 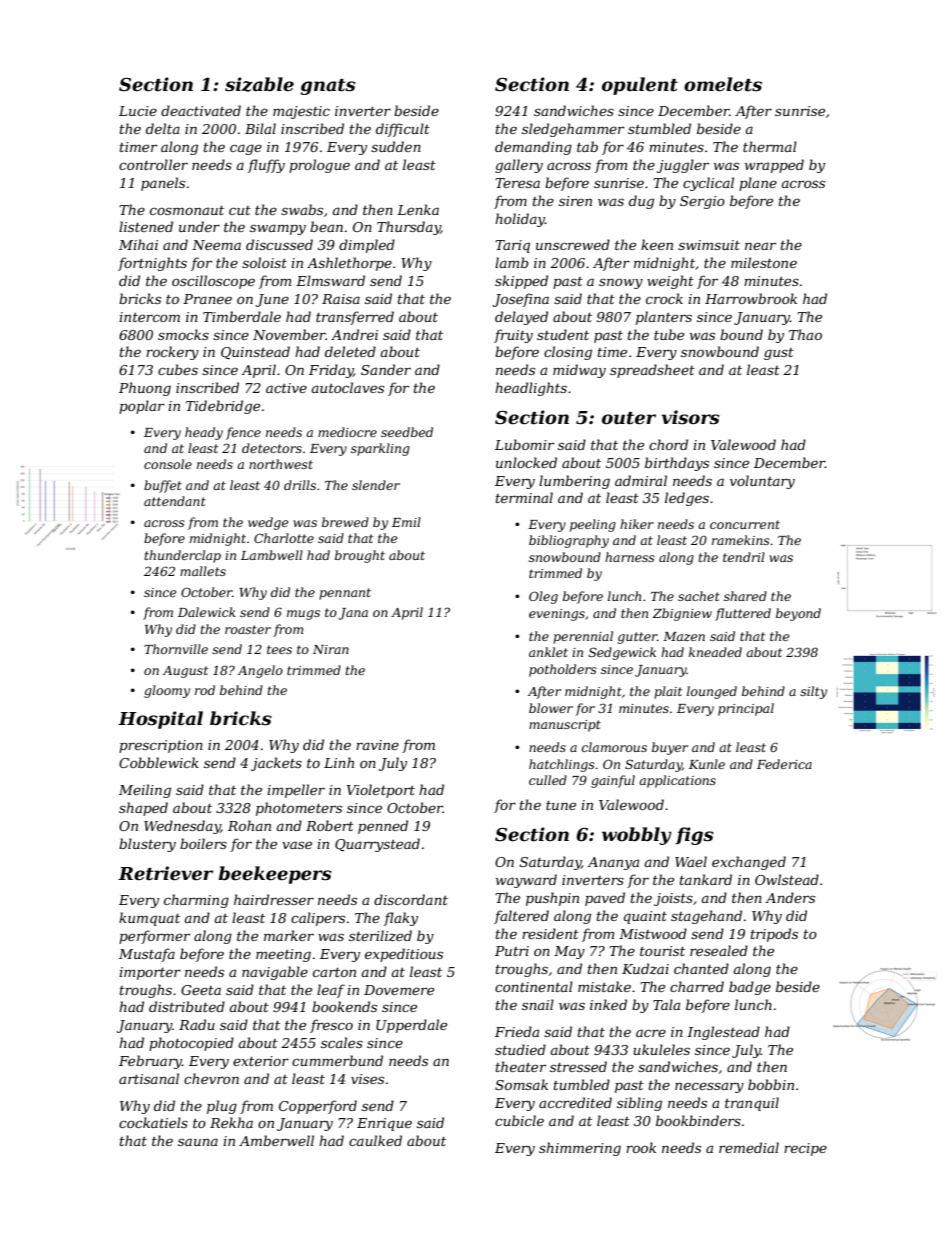 What do you see at coordinates (805, 334) in the document?
I see `Thao` at bounding box center [805, 334].
